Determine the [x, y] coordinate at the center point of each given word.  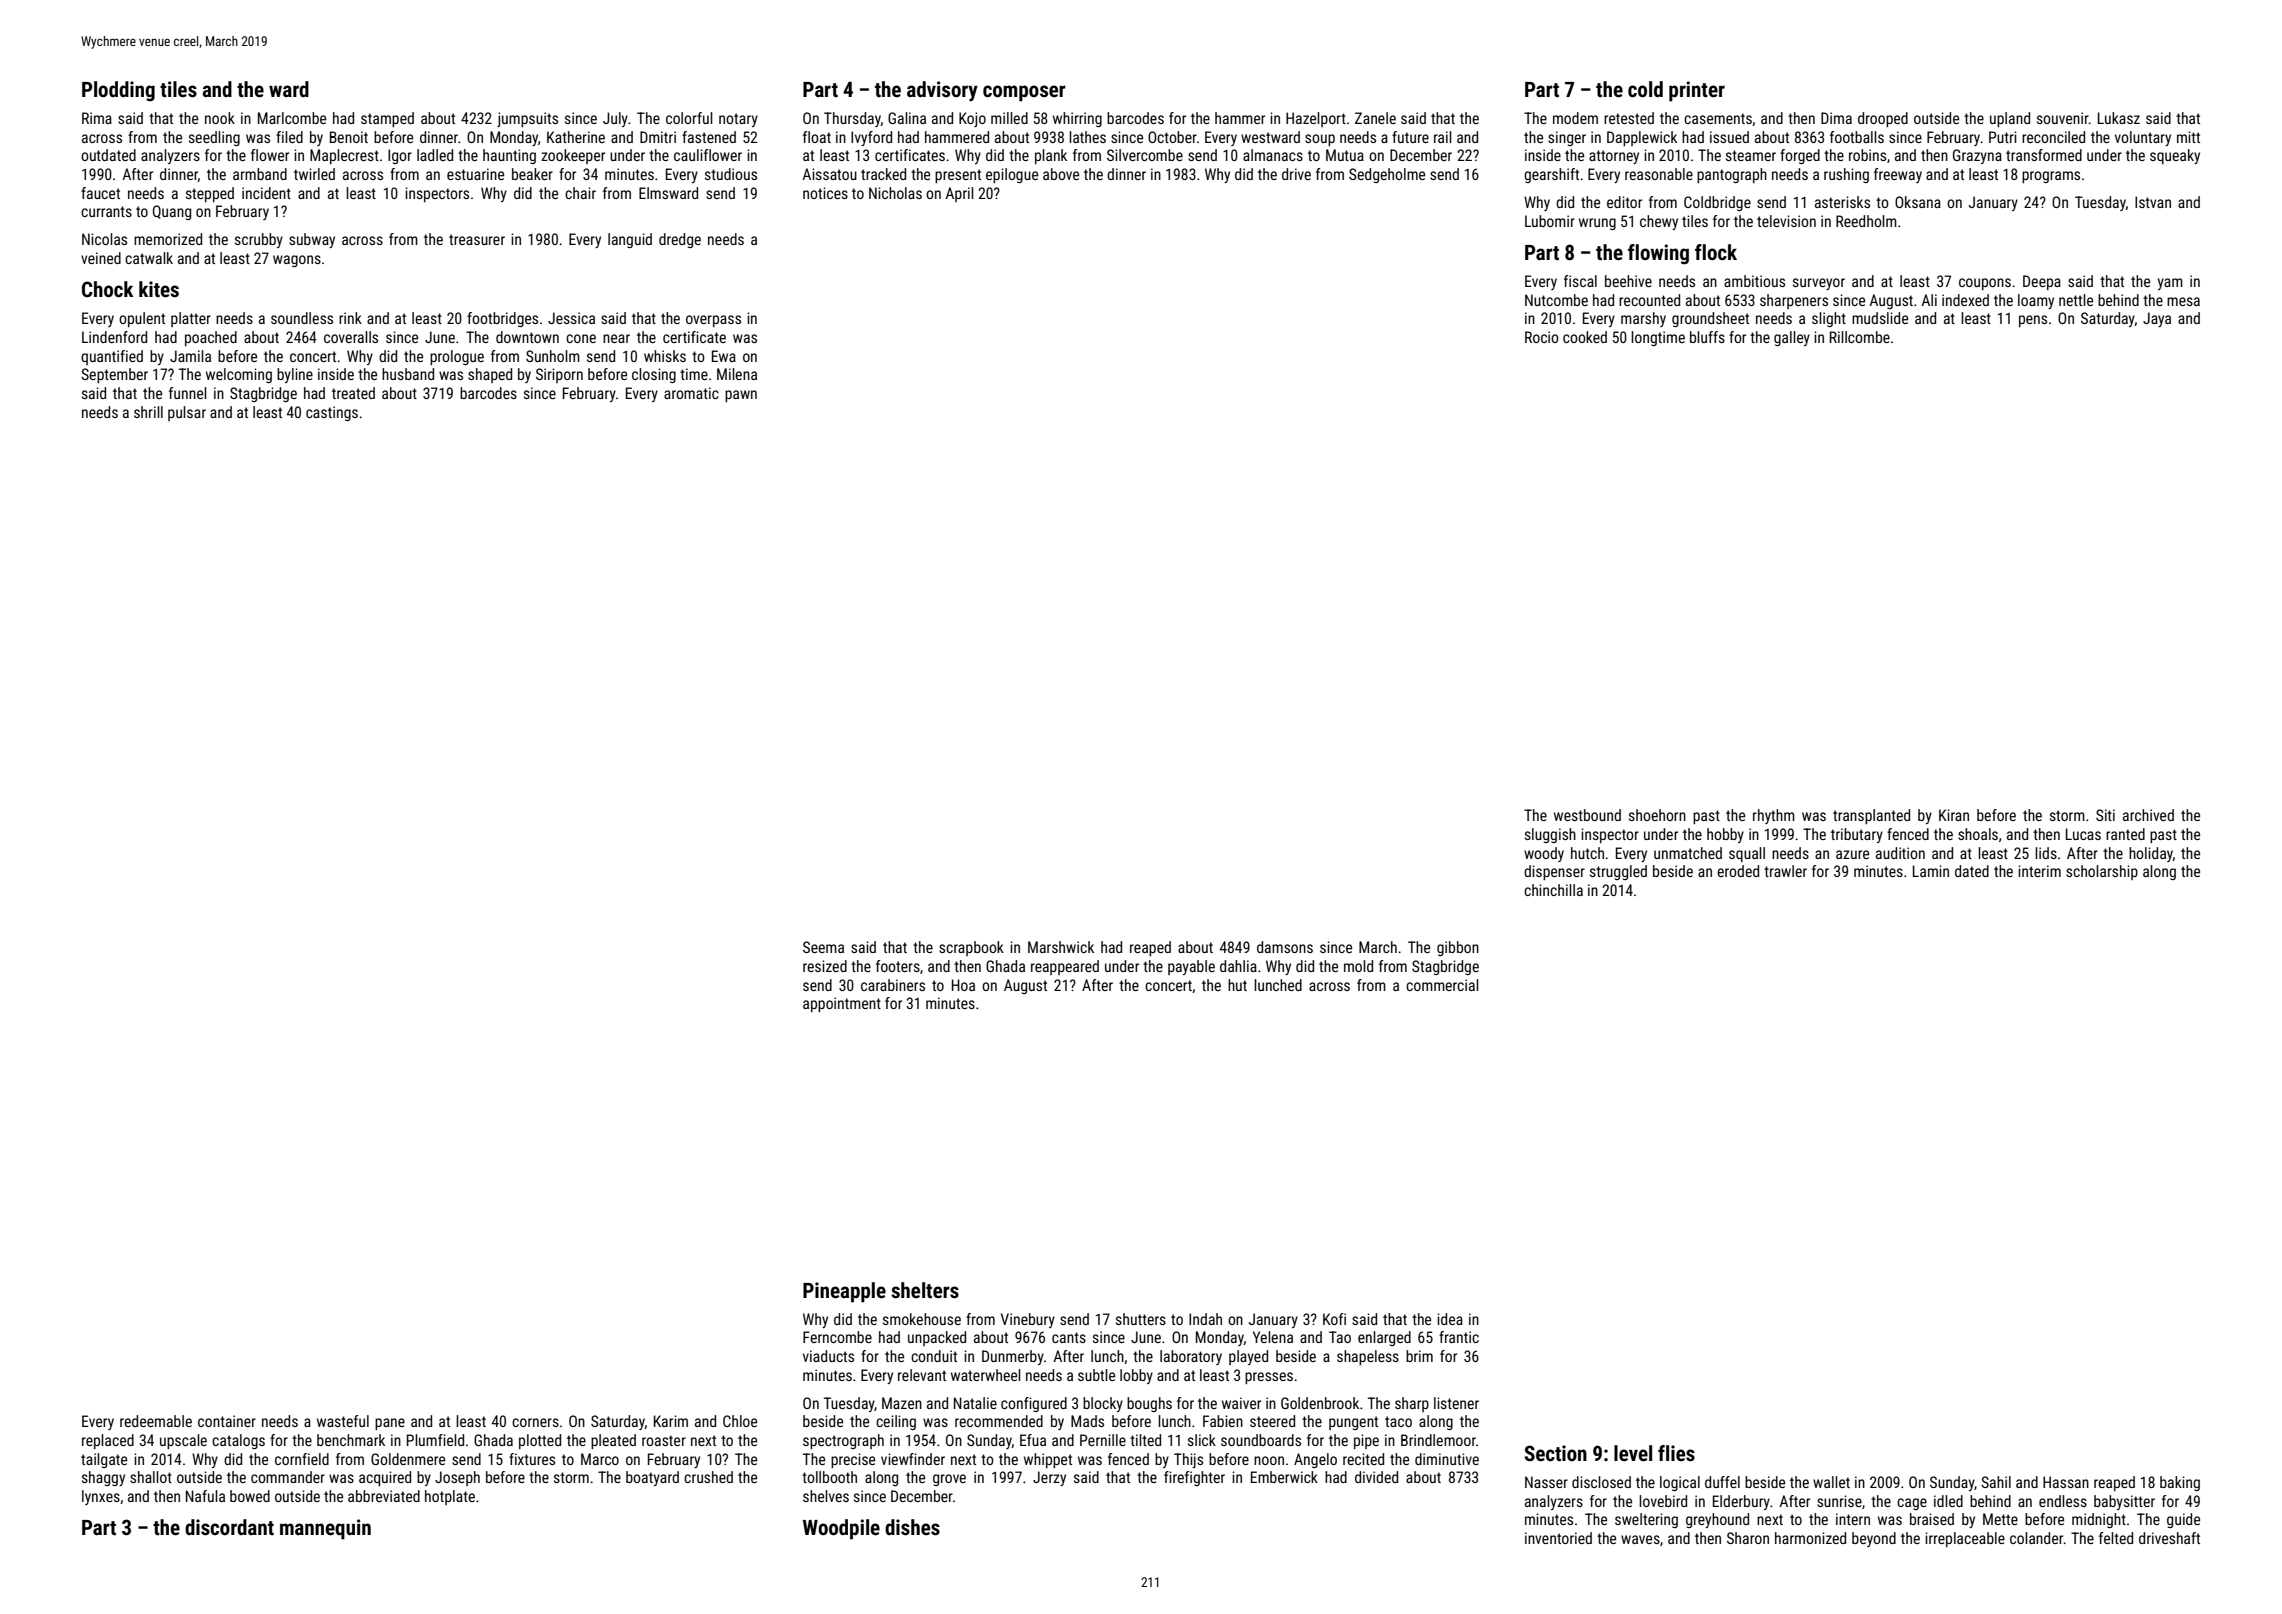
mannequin [325, 1529]
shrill [148, 412]
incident [266, 193]
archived [2148, 815]
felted [2116, 1538]
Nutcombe [1556, 300]
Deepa [2042, 282]
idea [1450, 1319]
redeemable [156, 1421]
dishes [912, 1527]
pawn [741, 396]
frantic [1459, 1337]
